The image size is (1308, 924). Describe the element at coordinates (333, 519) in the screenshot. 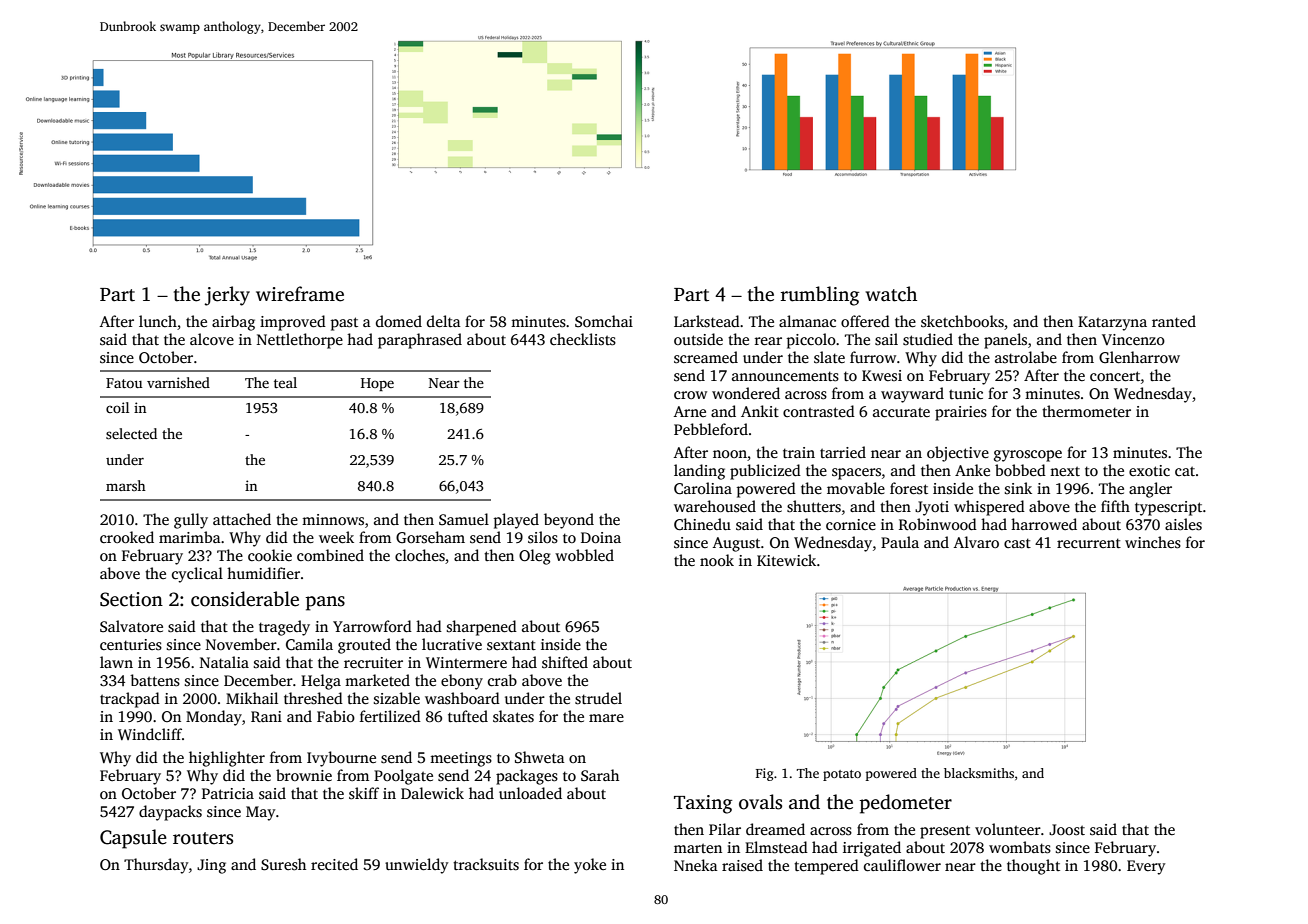

I see `minnows` at that location.
